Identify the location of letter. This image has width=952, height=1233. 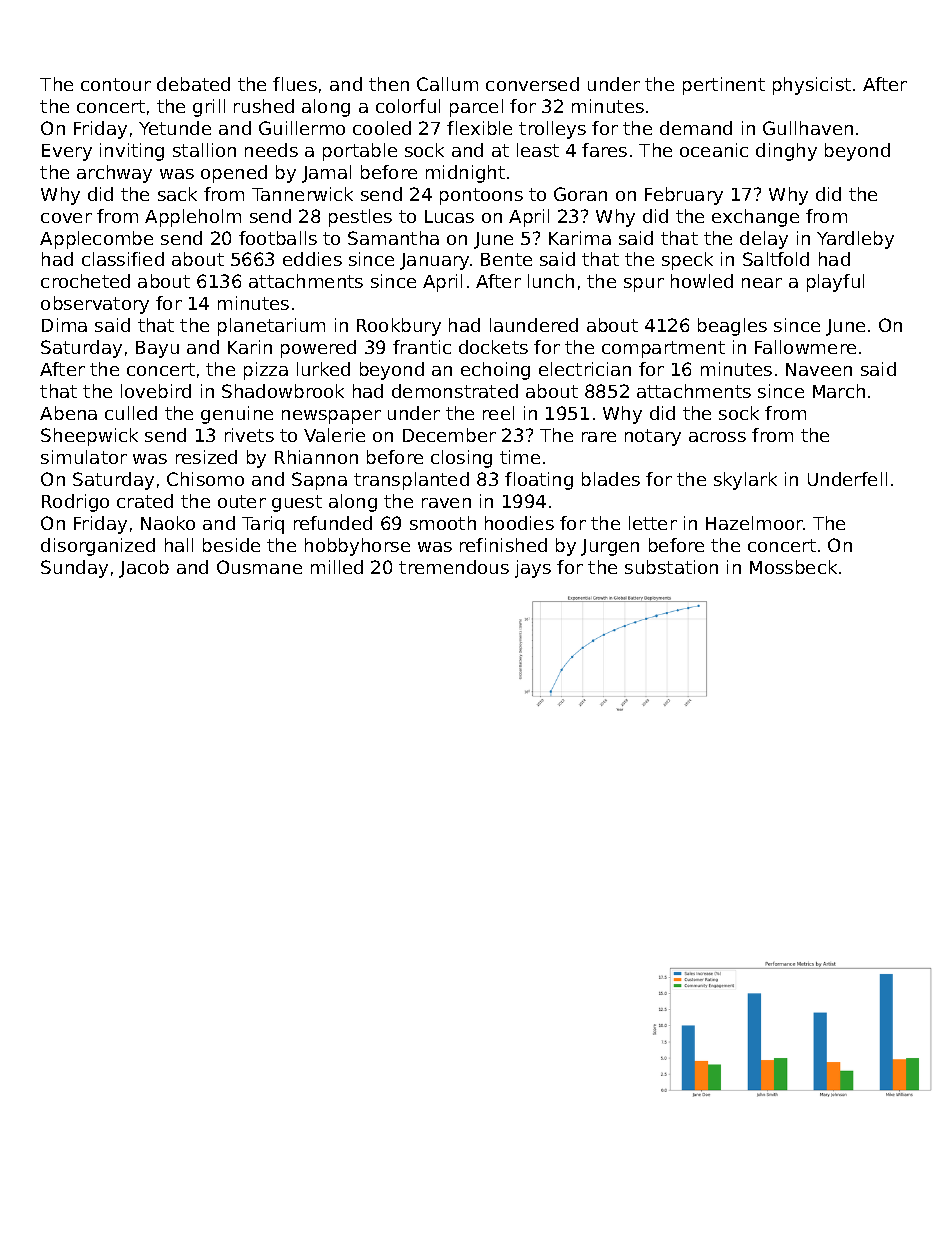
(653, 523).
